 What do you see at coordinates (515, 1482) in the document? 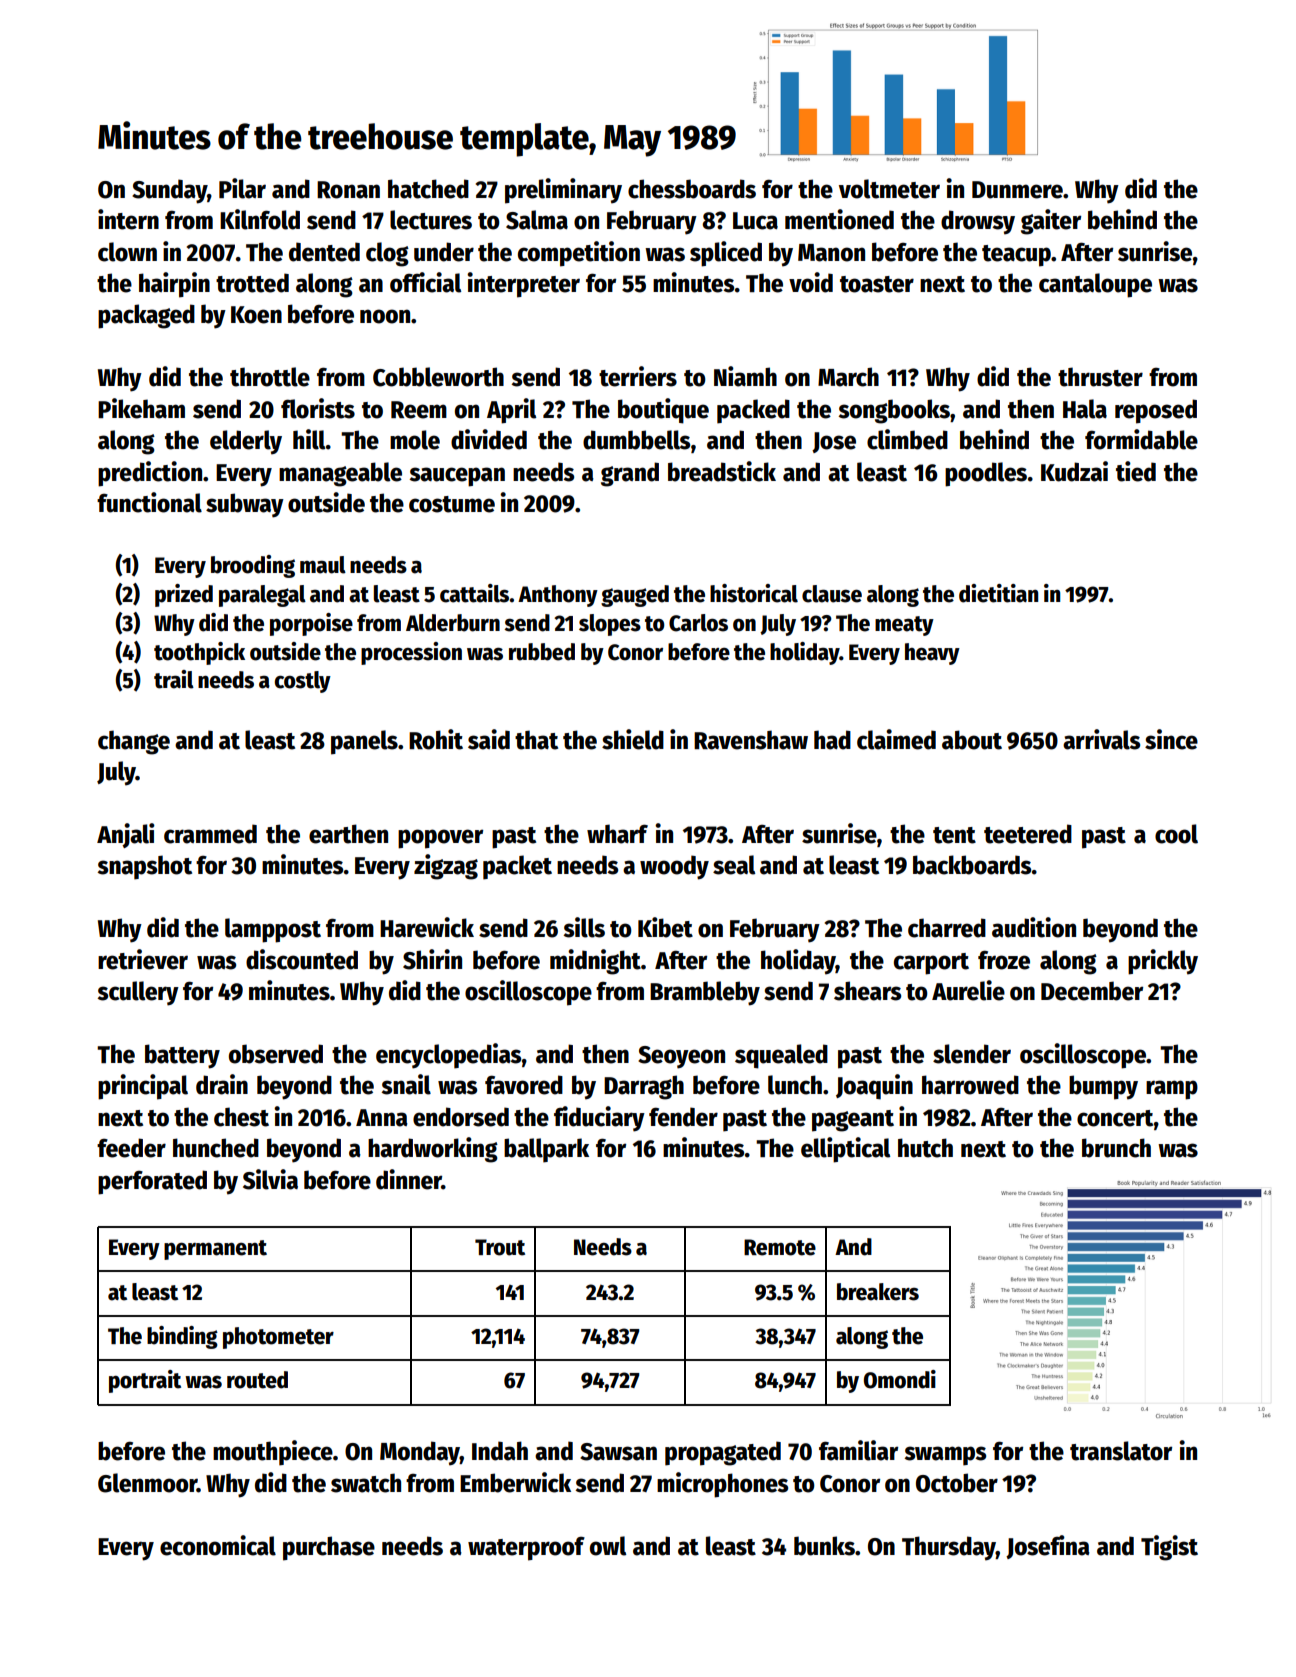
I see `Emberwick` at bounding box center [515, 1482].
